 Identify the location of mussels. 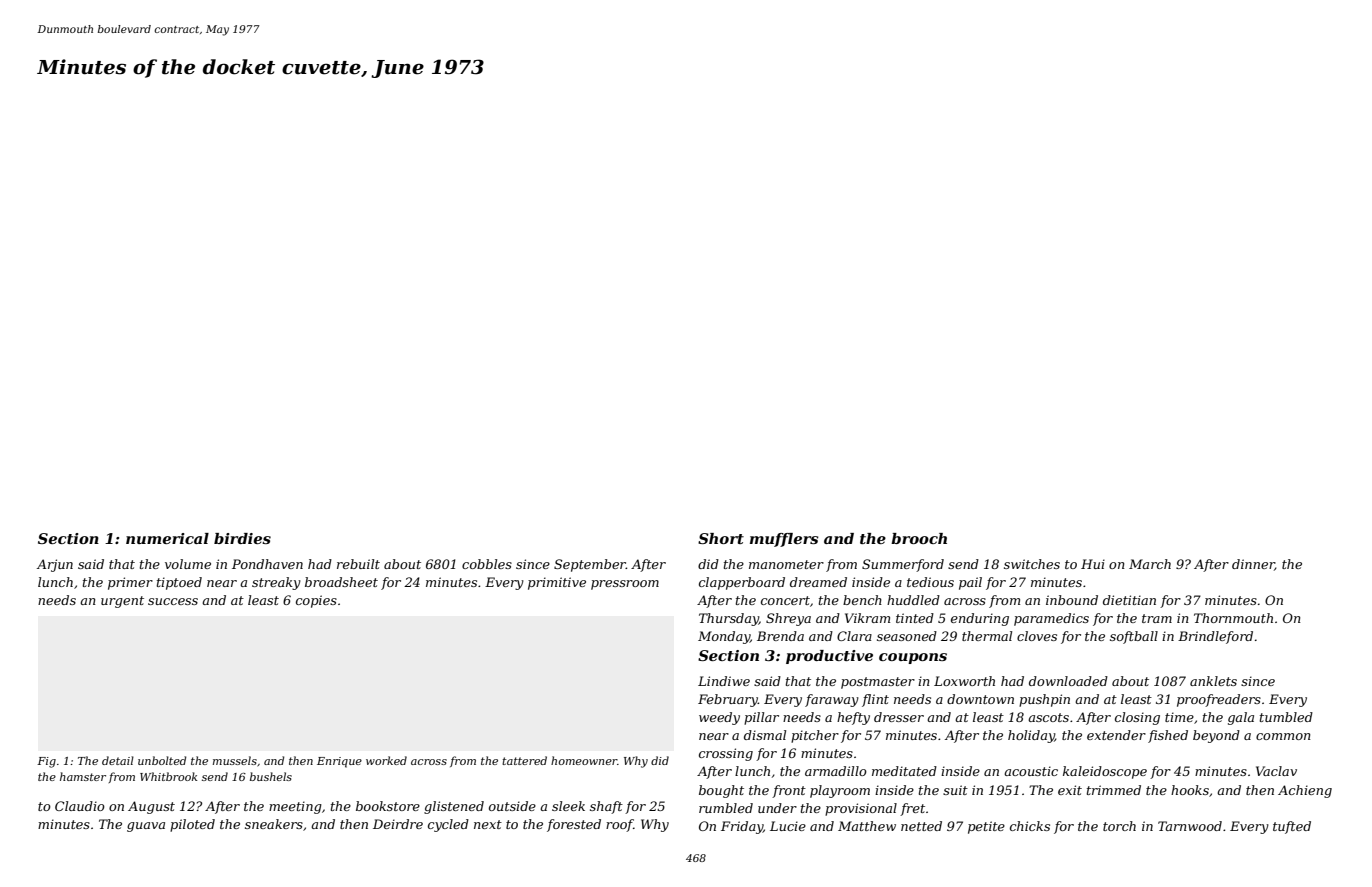
(235, 760).
